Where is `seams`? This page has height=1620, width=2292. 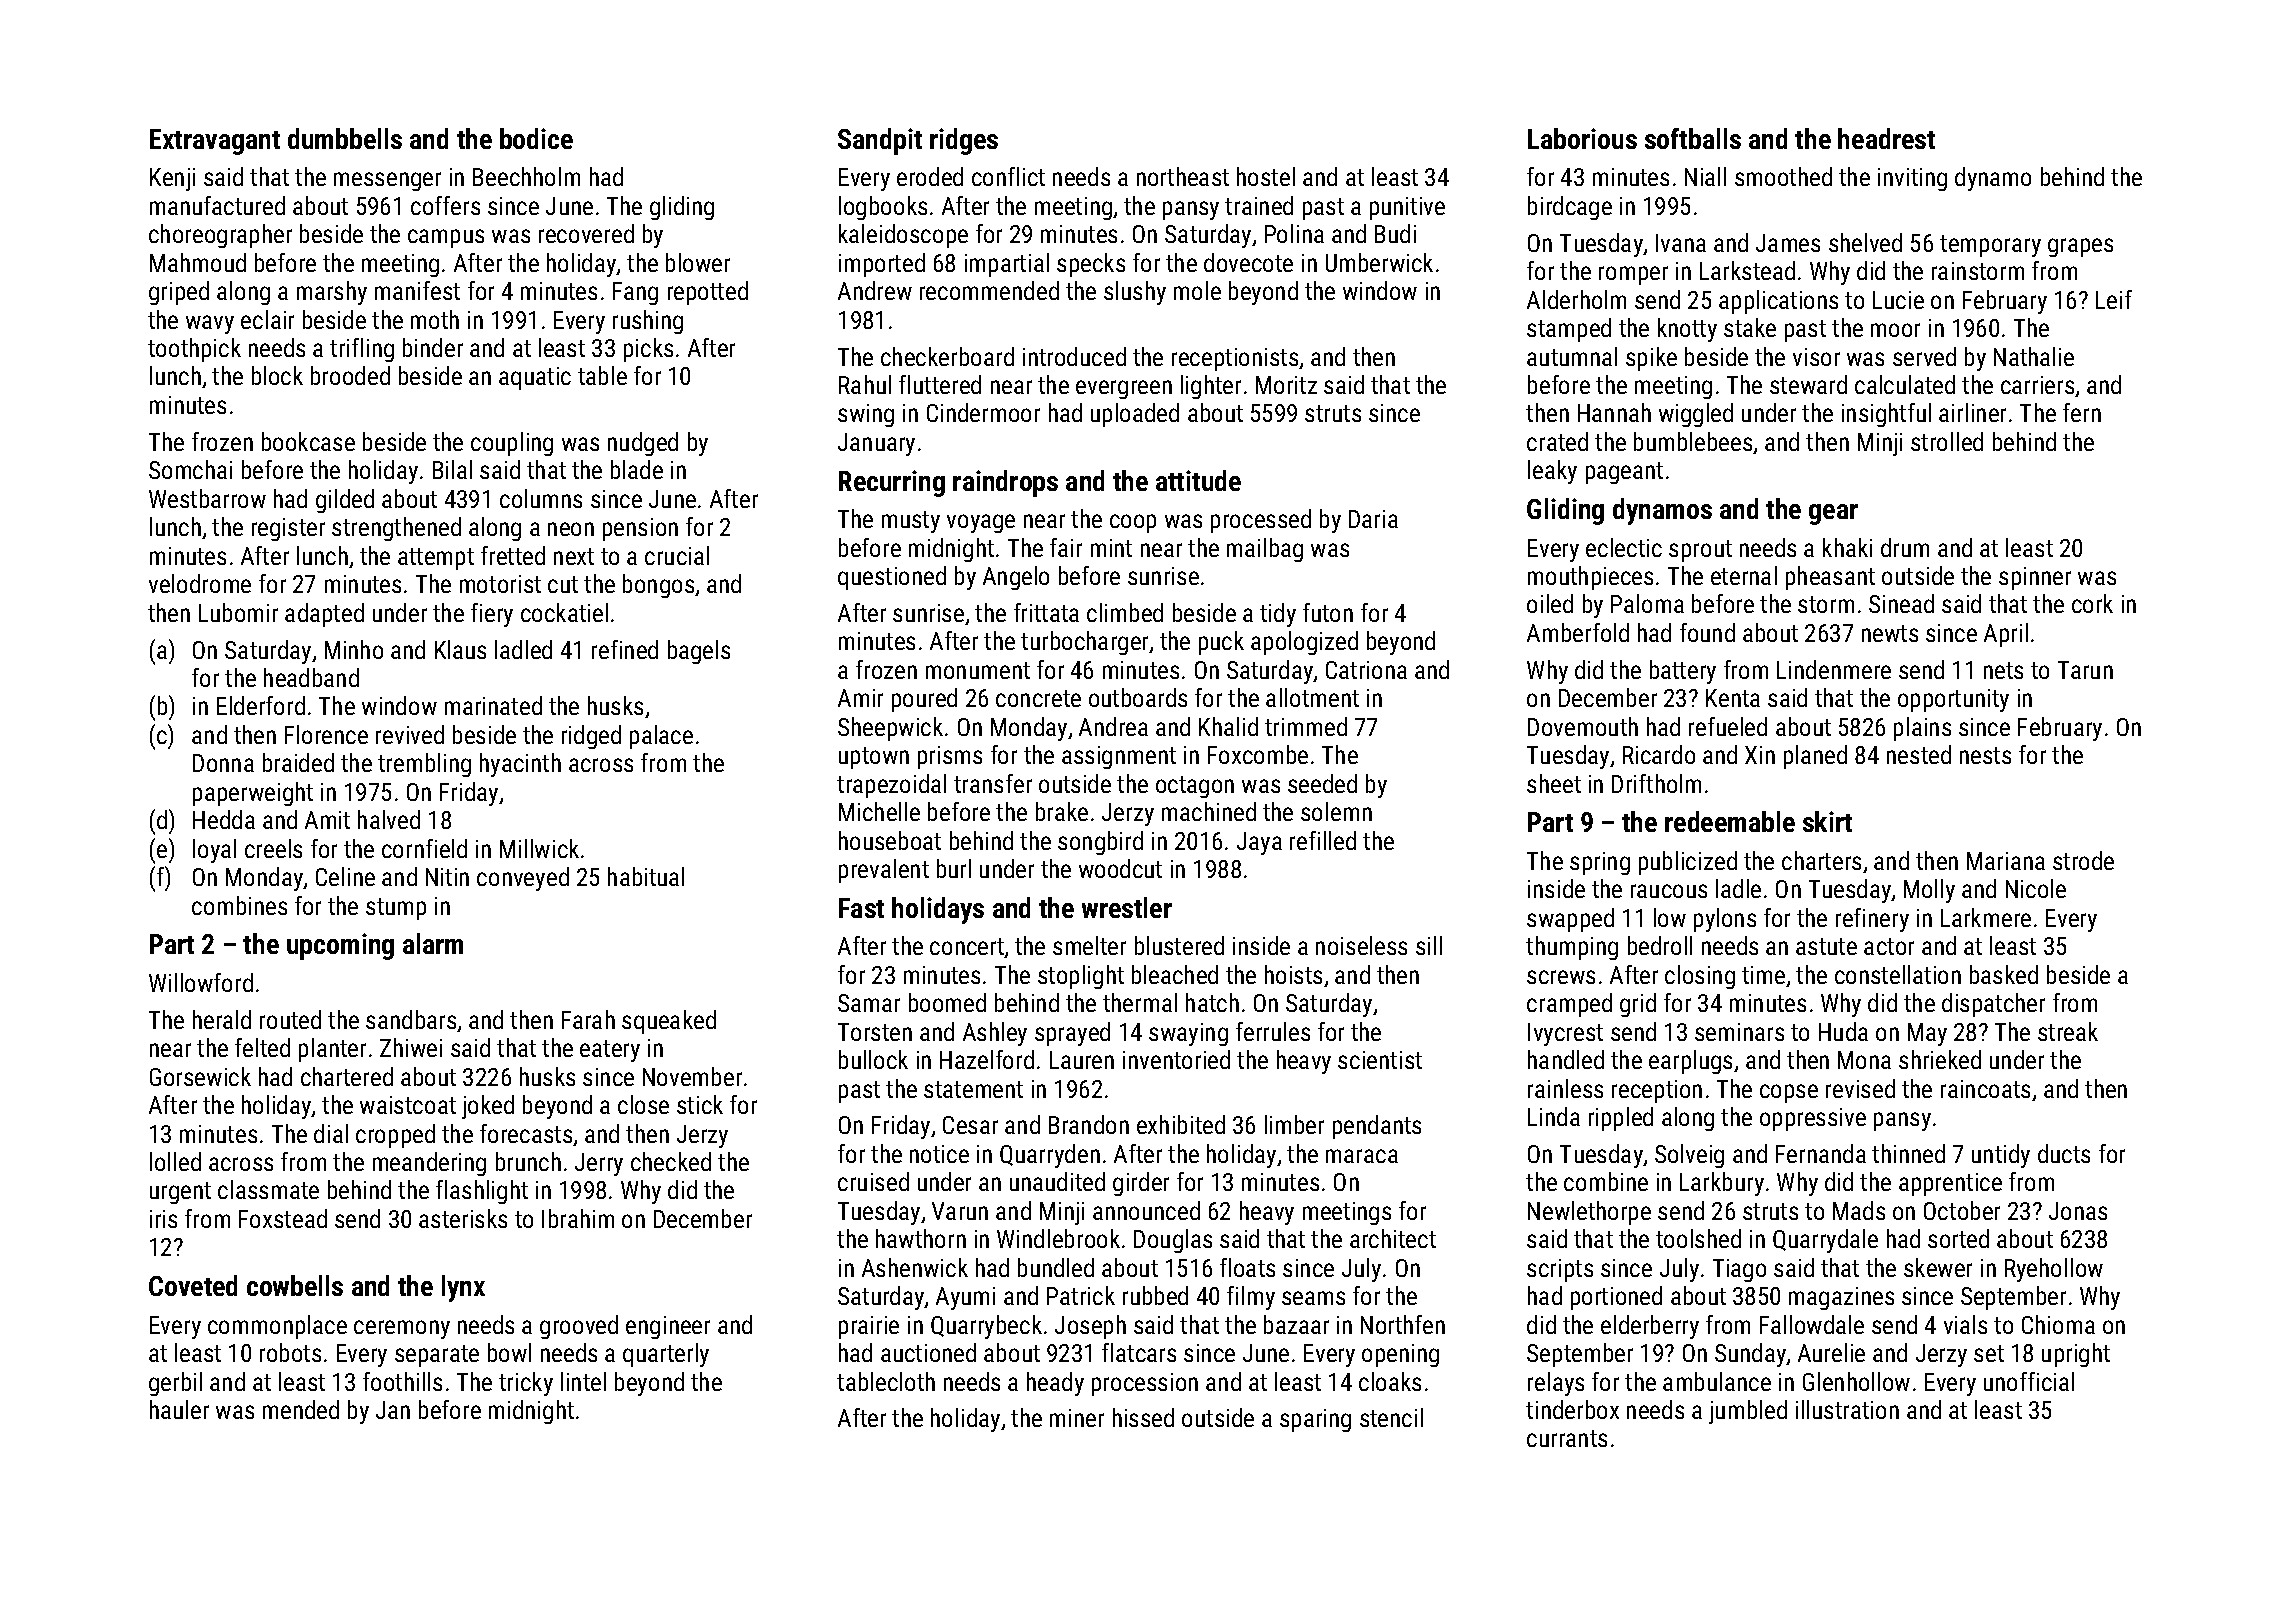
seams is located at coordinates (1313, 1298).
